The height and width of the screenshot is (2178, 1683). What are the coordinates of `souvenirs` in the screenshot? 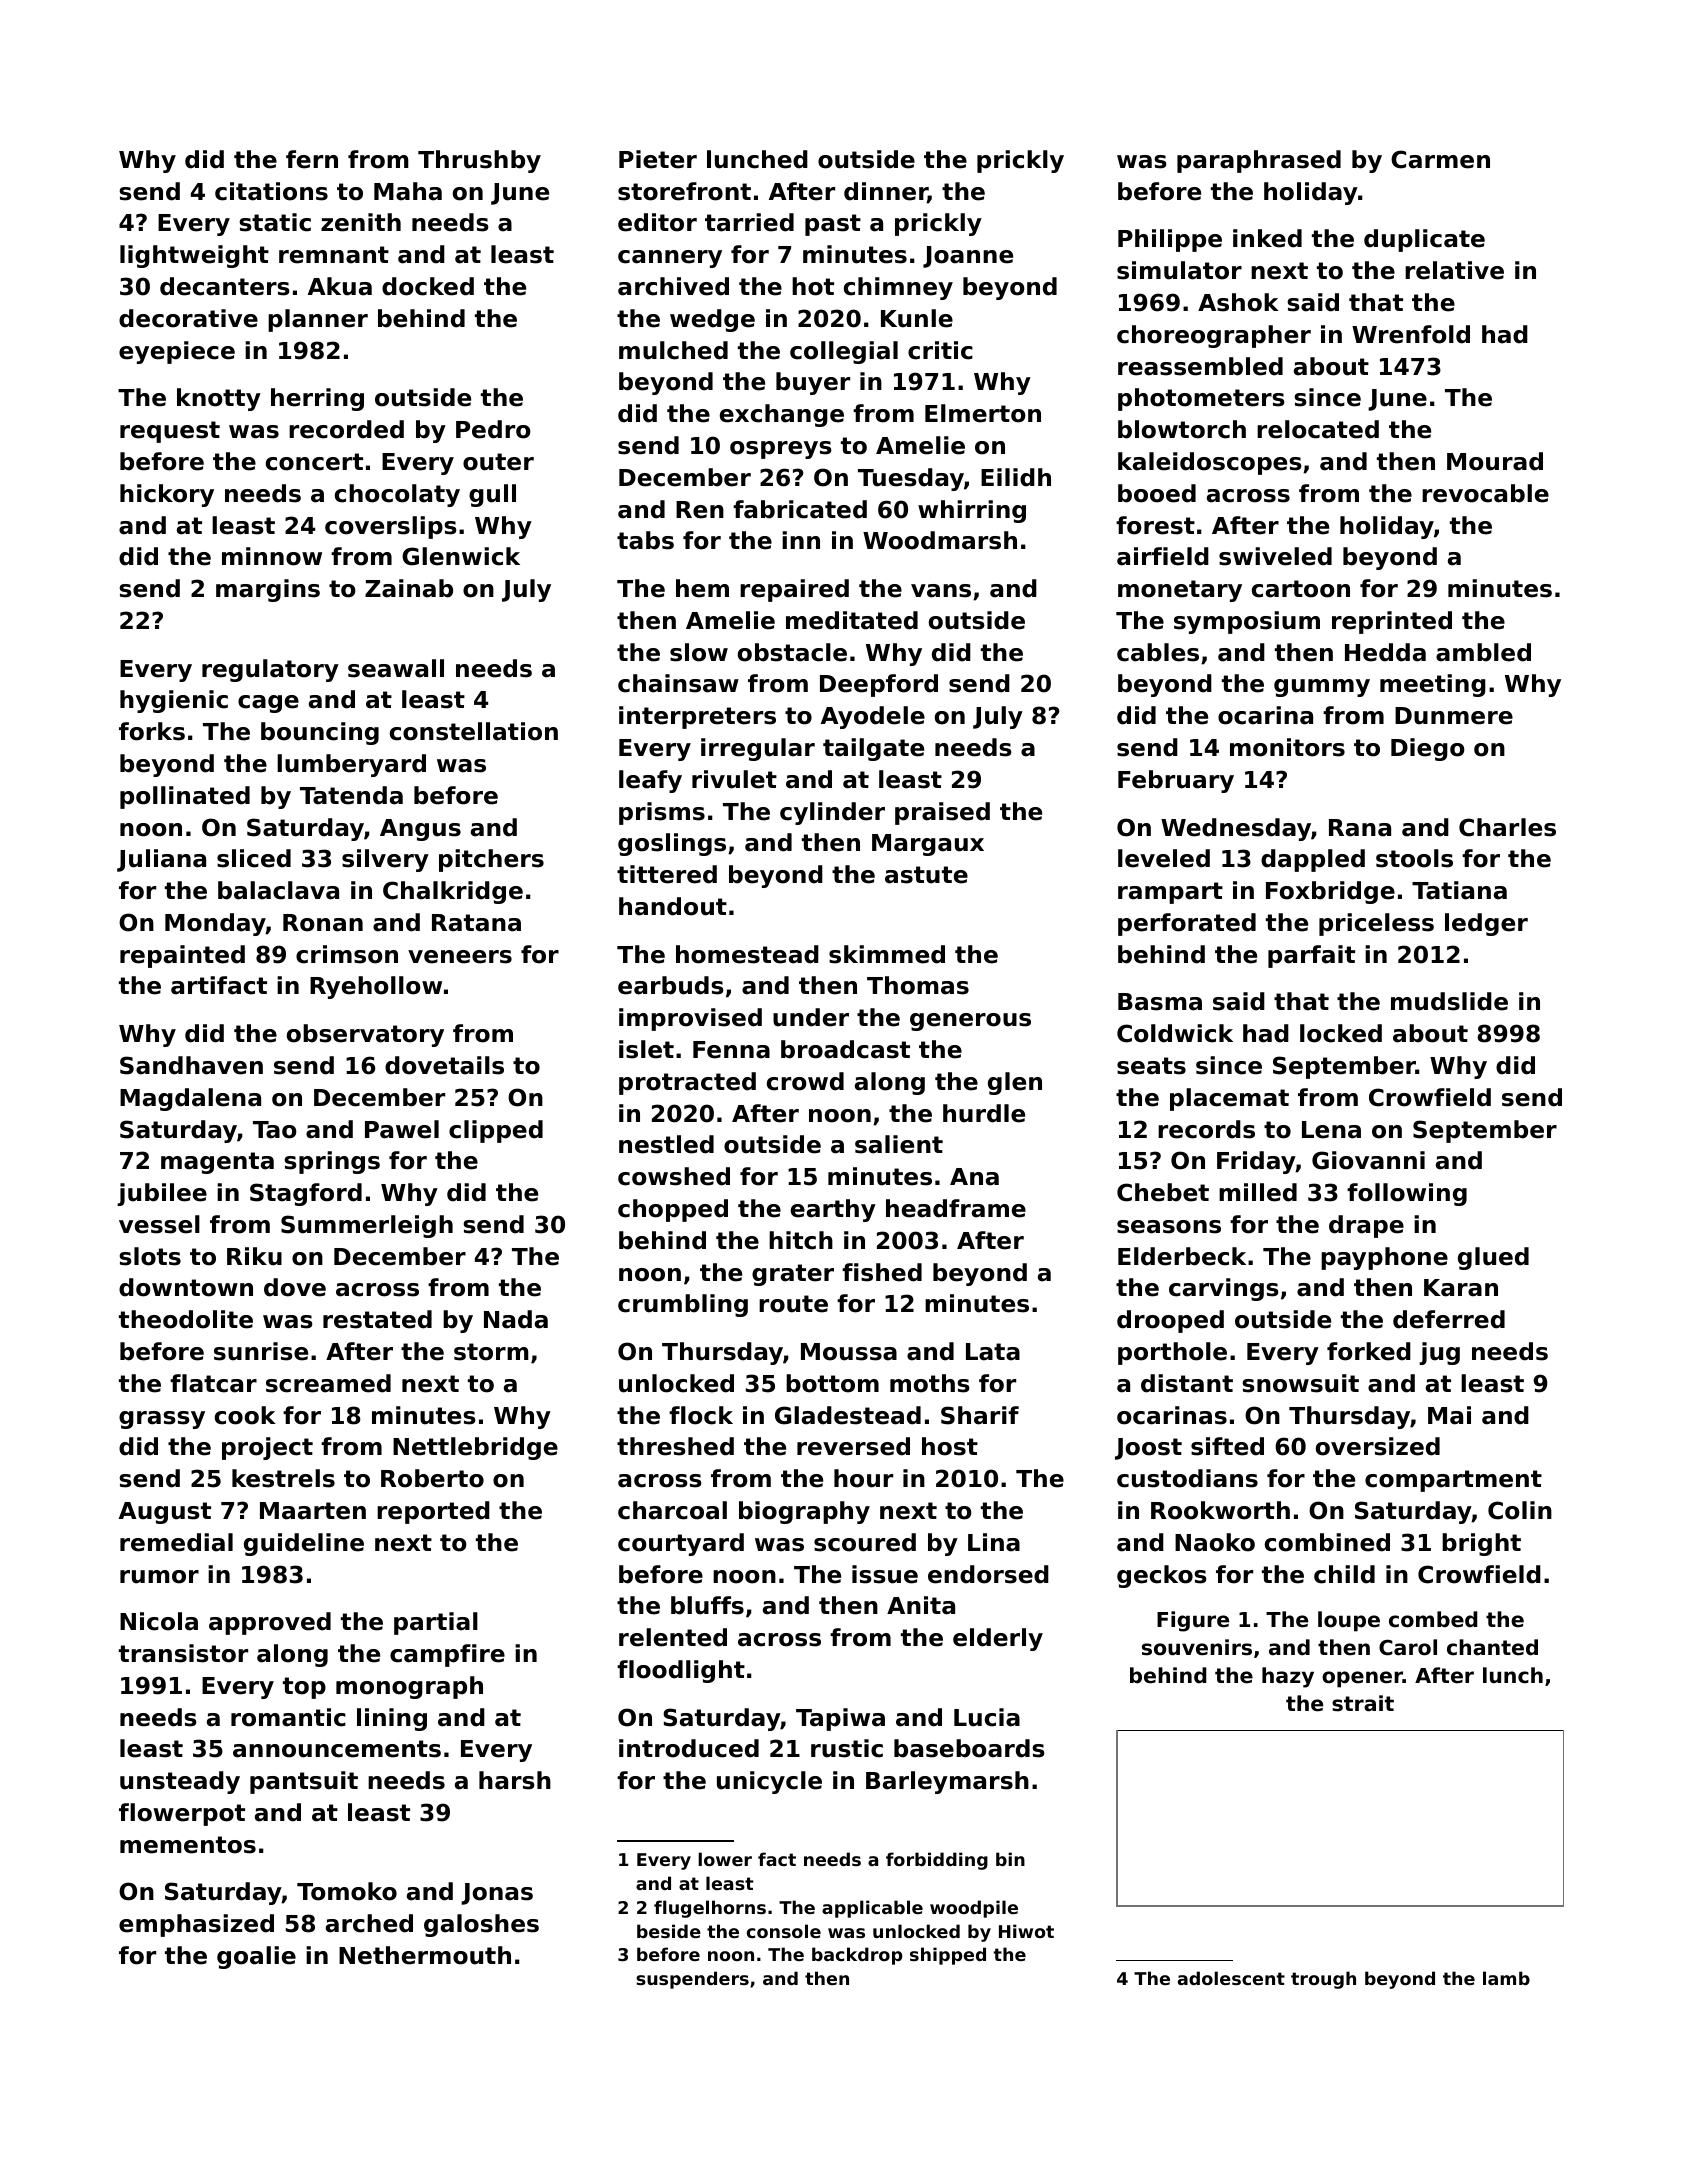 It's located at (1197, 1647).
